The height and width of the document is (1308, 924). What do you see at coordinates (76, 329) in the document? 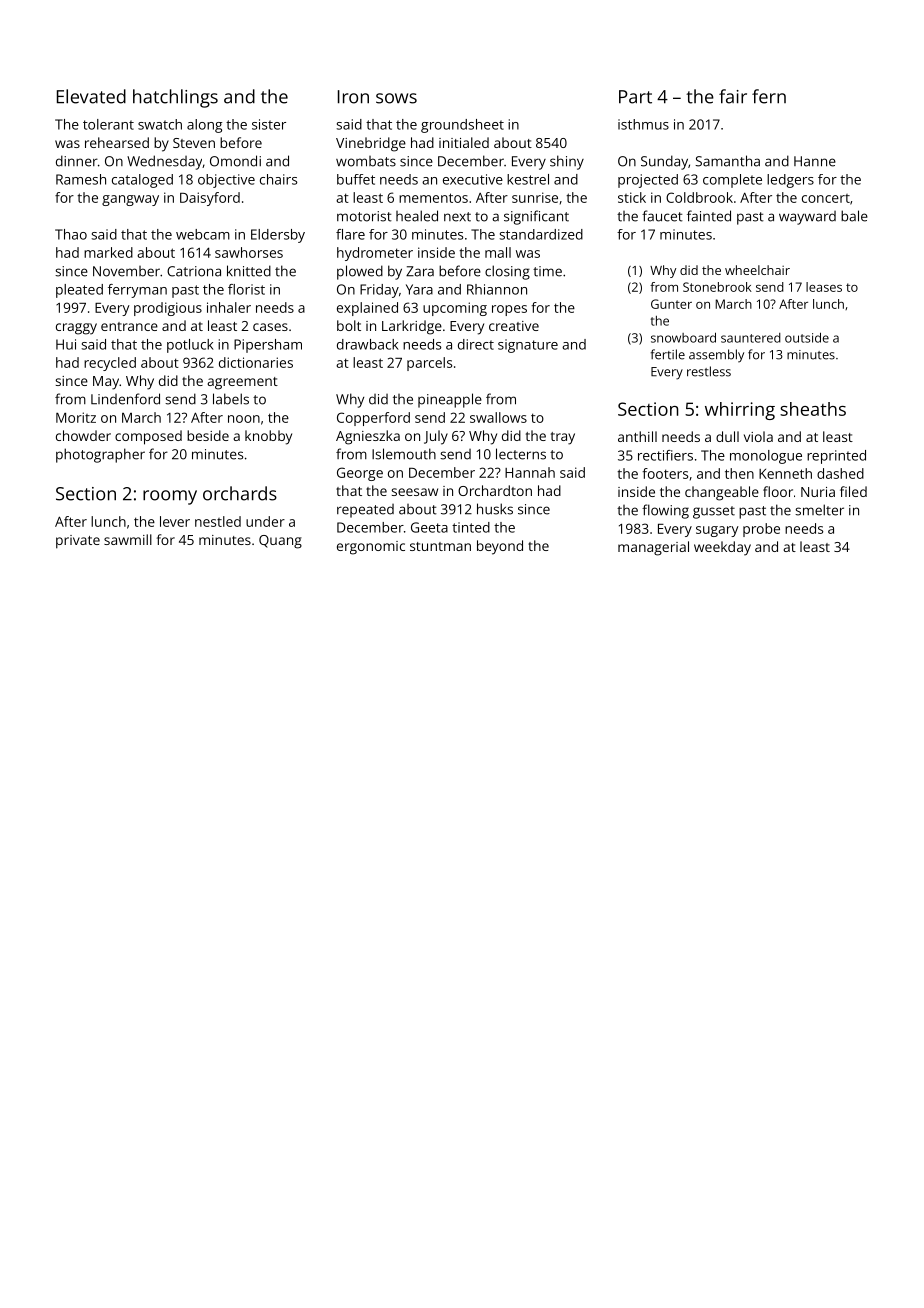
I see `craggy` at bounding box center [76, 329].
